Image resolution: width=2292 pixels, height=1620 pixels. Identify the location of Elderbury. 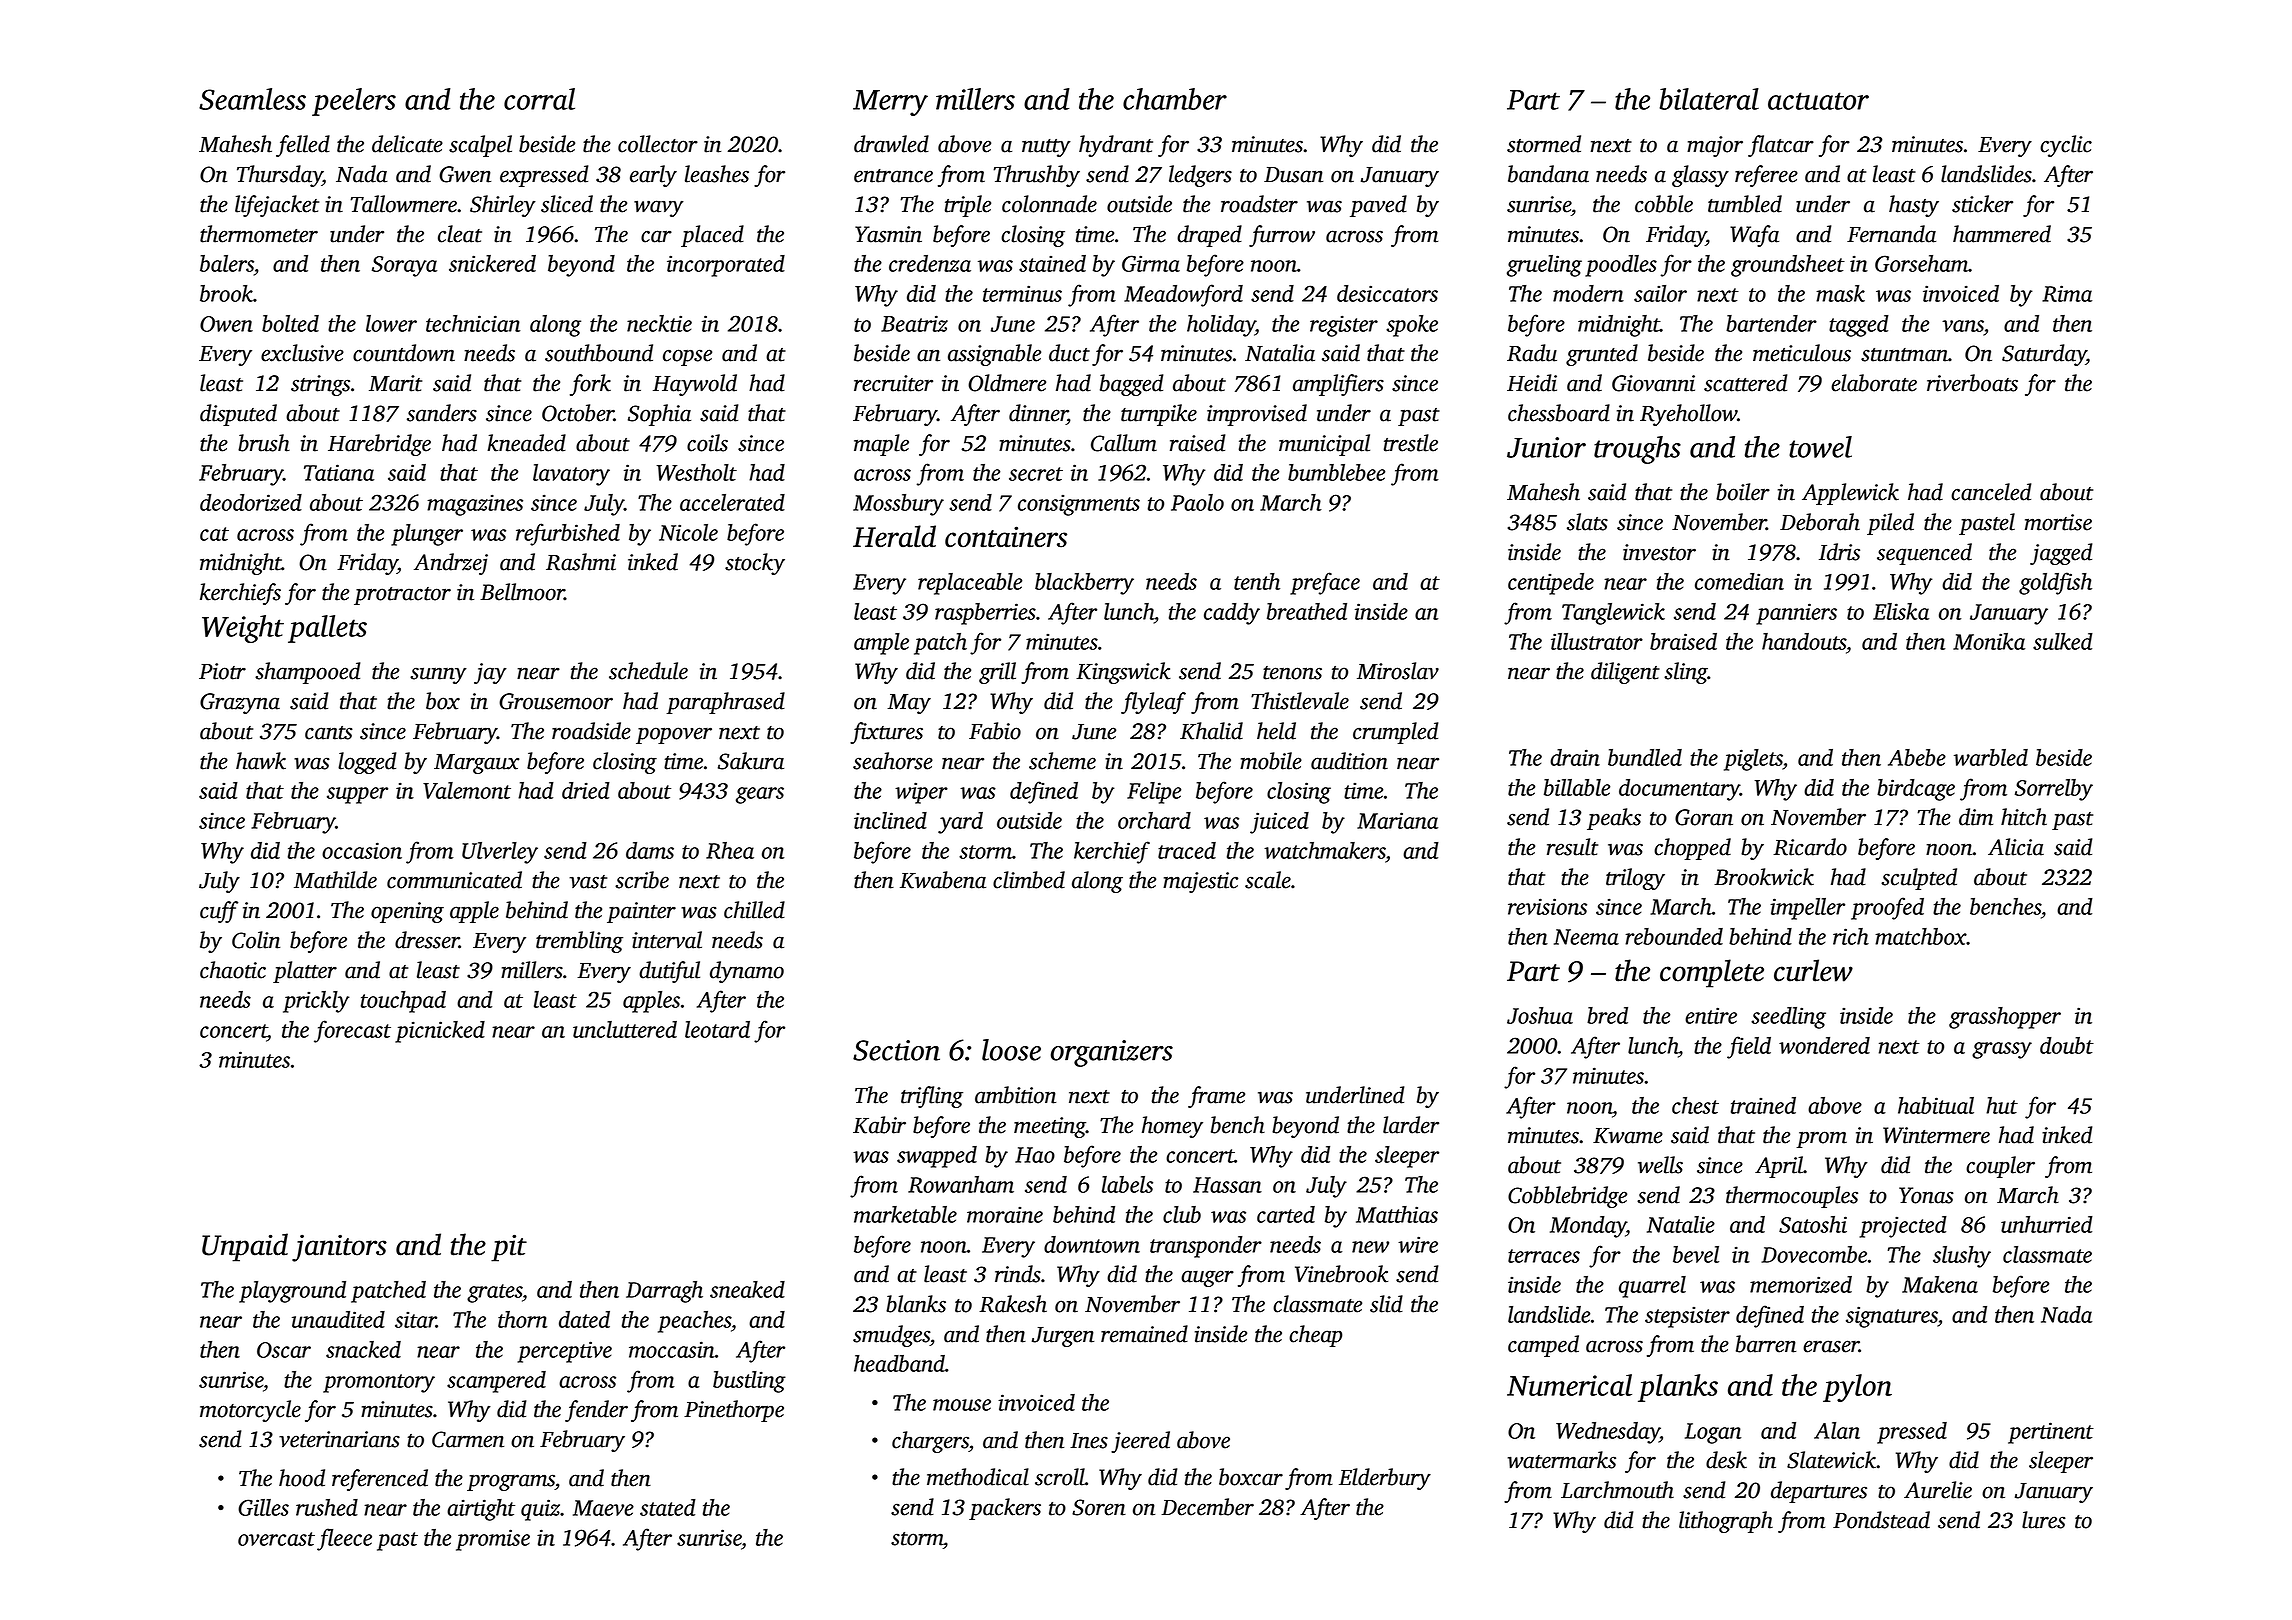
(1385, 1479).
